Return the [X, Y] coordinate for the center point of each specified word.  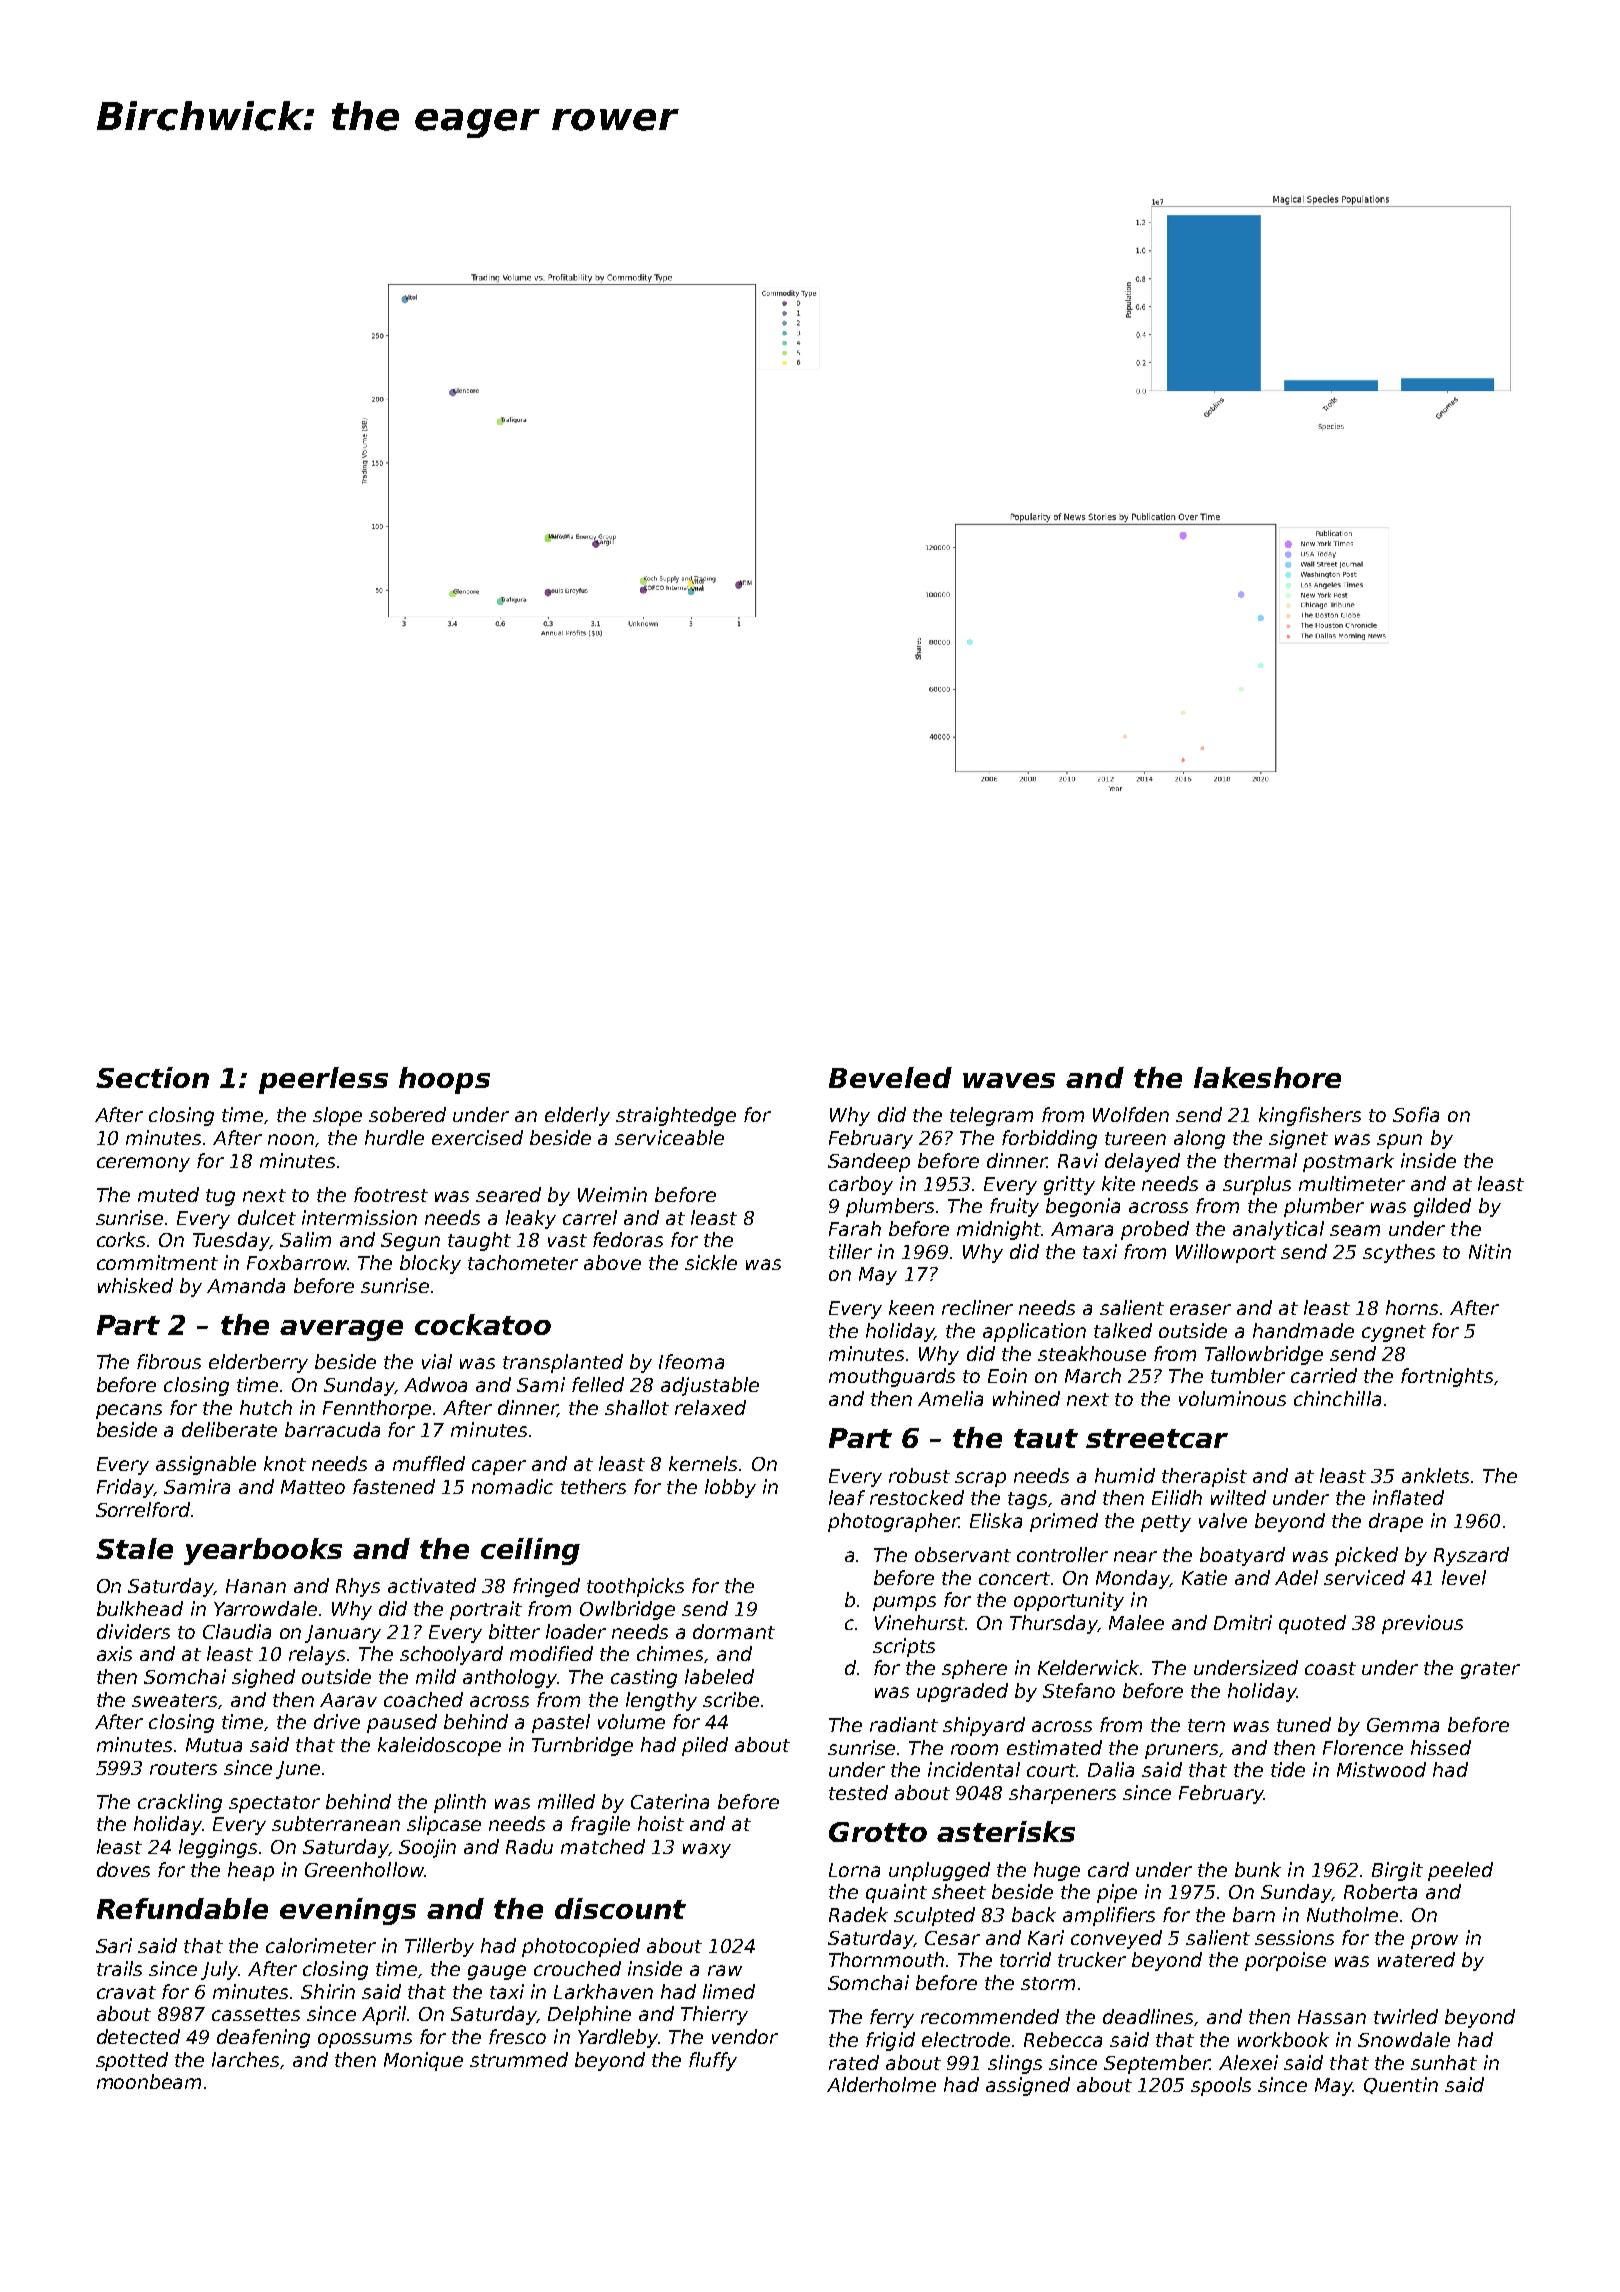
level [1464, 1577]
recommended [990, 2016]
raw [725, 1970]
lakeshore [1267, 1077]
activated [432, 1585]
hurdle [394, 1137]
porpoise [1285, 1961]
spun [1399, 1141]
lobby [730, 1488]
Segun [410, 1242]
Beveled [890, 1077]
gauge [497, 1972]
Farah [855, 1228]
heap [251, 1871]
